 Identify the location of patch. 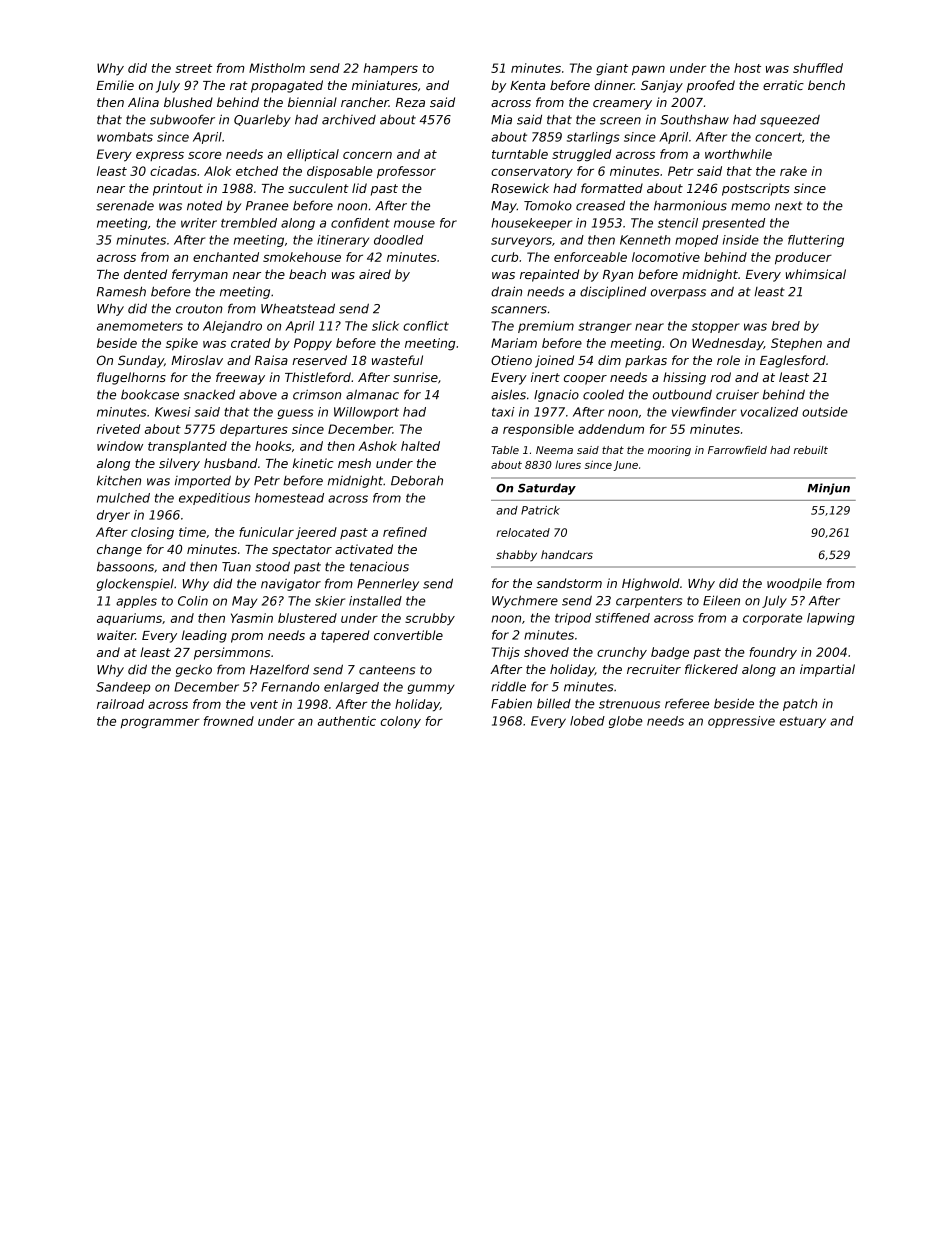
(800, 705).
